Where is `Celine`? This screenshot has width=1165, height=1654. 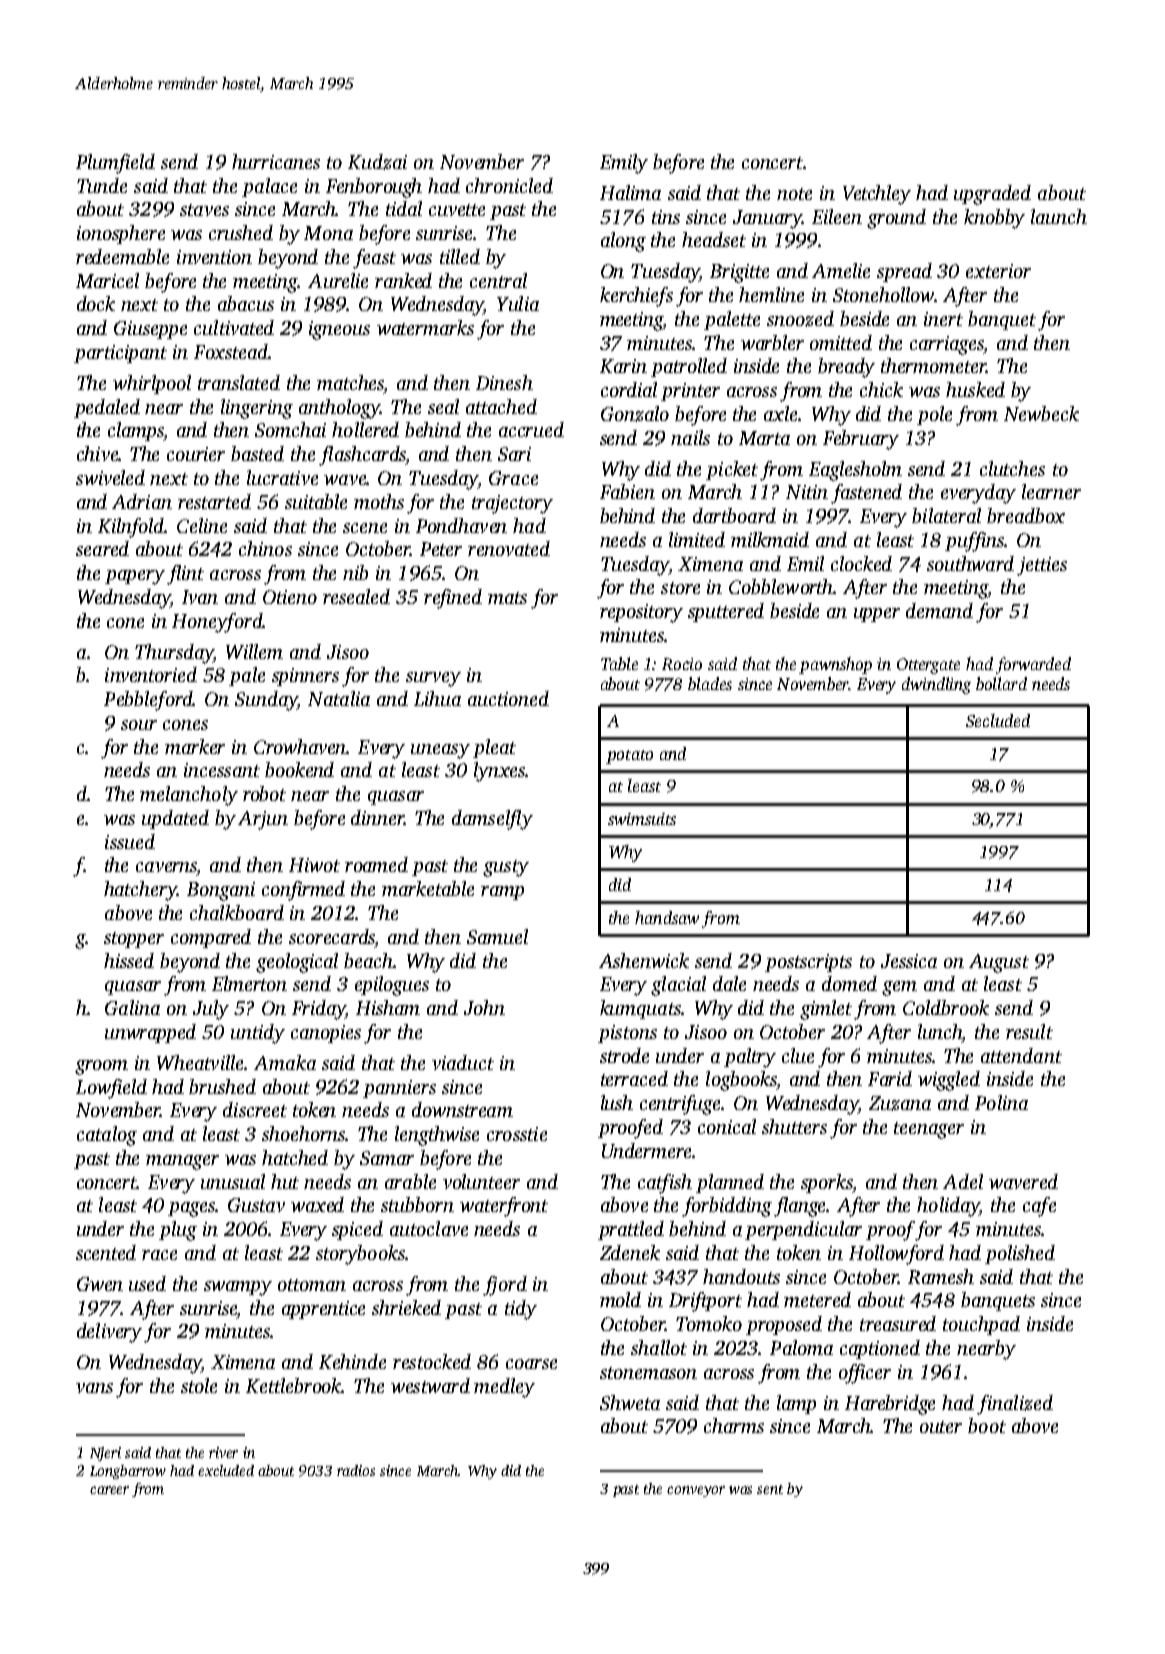 Celine is located at coordinates (202, 525).
